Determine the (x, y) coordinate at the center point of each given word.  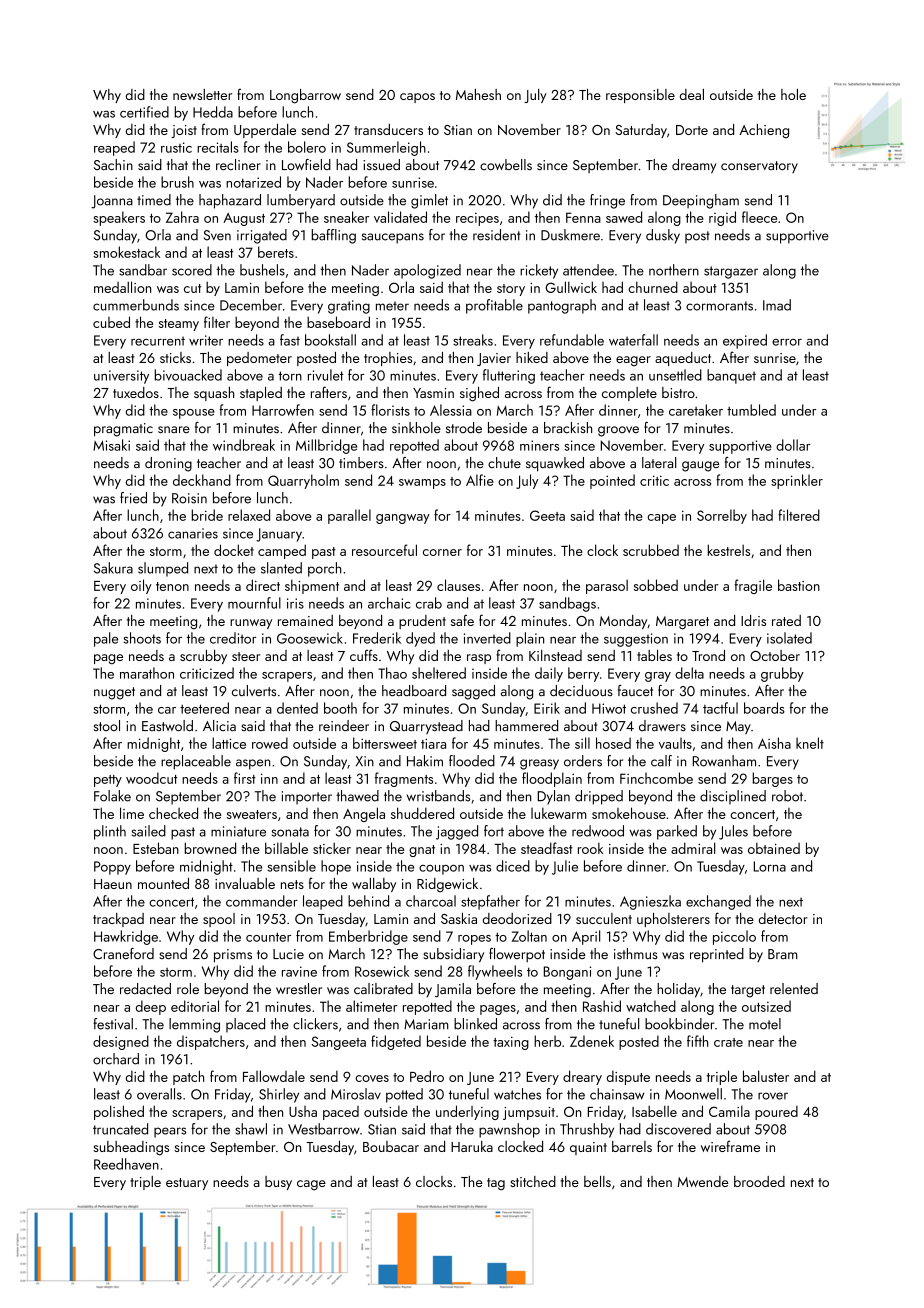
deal (692, 94)
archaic (389, 603)
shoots (142, 638)
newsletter (202, 94)
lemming (194, 1025)
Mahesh (478, 94)
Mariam (426, 1024)
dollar (793, 445)
